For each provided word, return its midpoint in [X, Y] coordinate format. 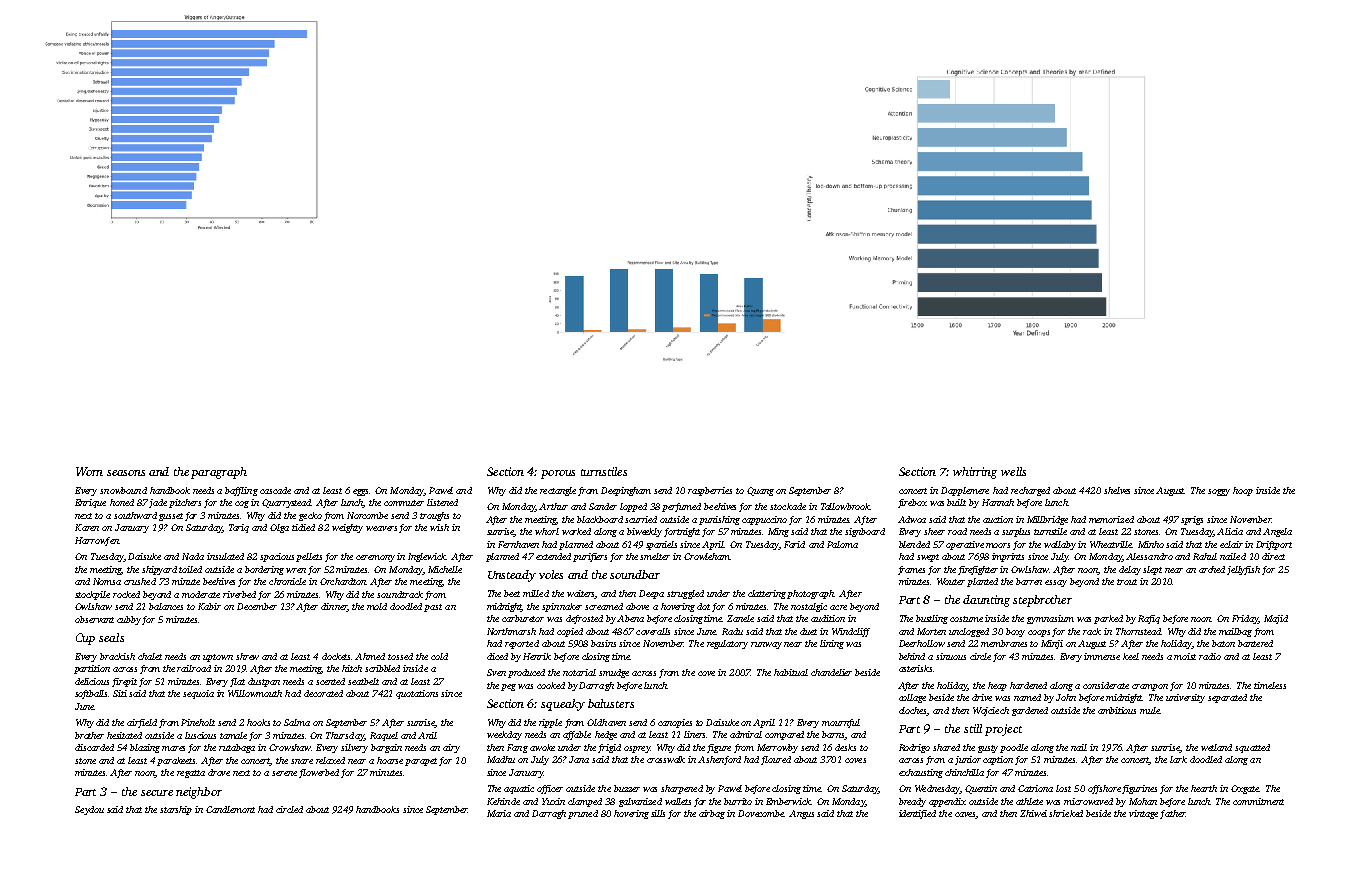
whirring [975, 473]
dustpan [264, 682]
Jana [579, 759]
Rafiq [1149, 619]
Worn [89, 471]
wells [1013, 471]
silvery [354, 748]
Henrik [537, 656]
